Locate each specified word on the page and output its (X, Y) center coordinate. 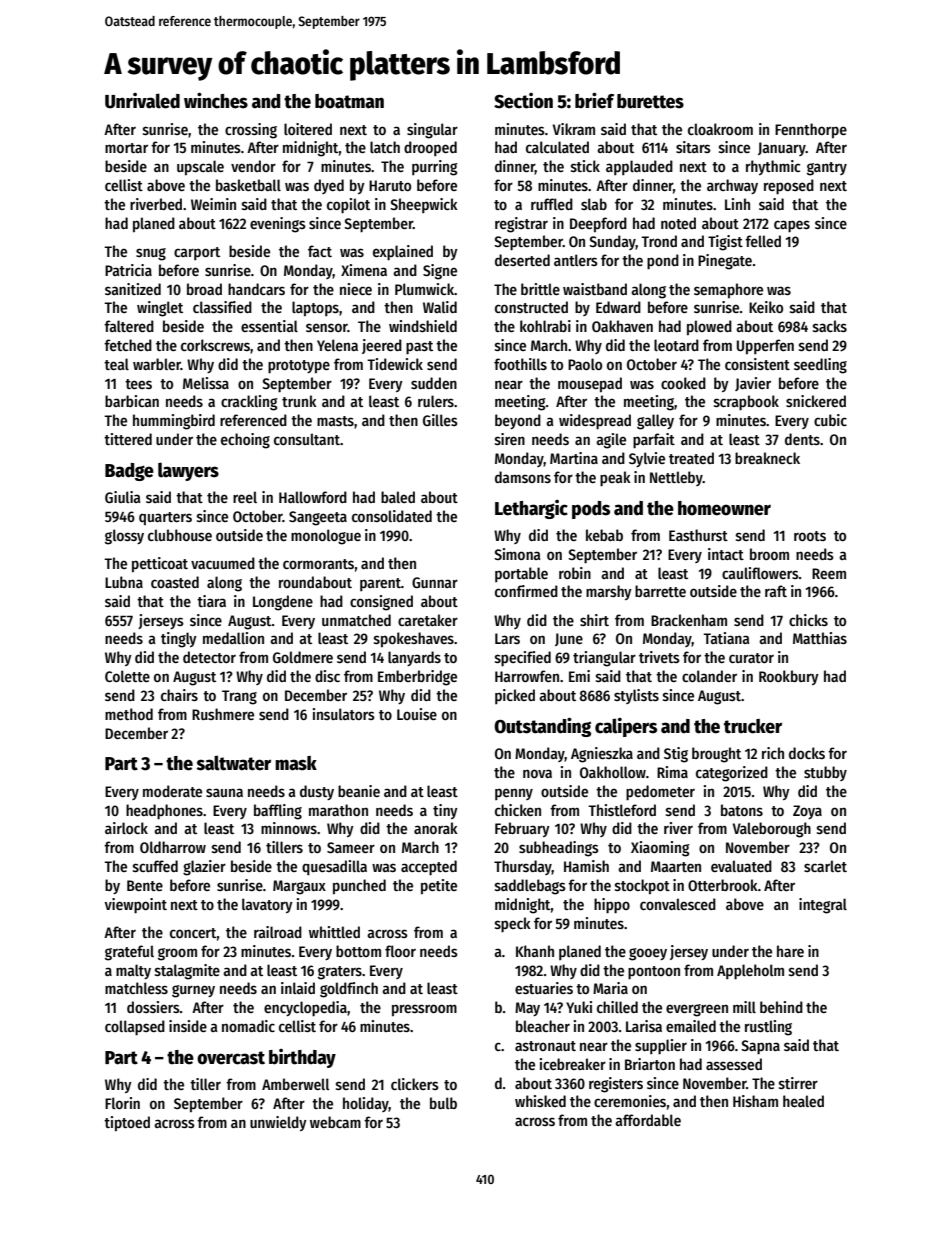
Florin (122, 1103)
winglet (160, 309)
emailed (691, 1026)
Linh (737, 204)
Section (523, 101)
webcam (335, 1122)
